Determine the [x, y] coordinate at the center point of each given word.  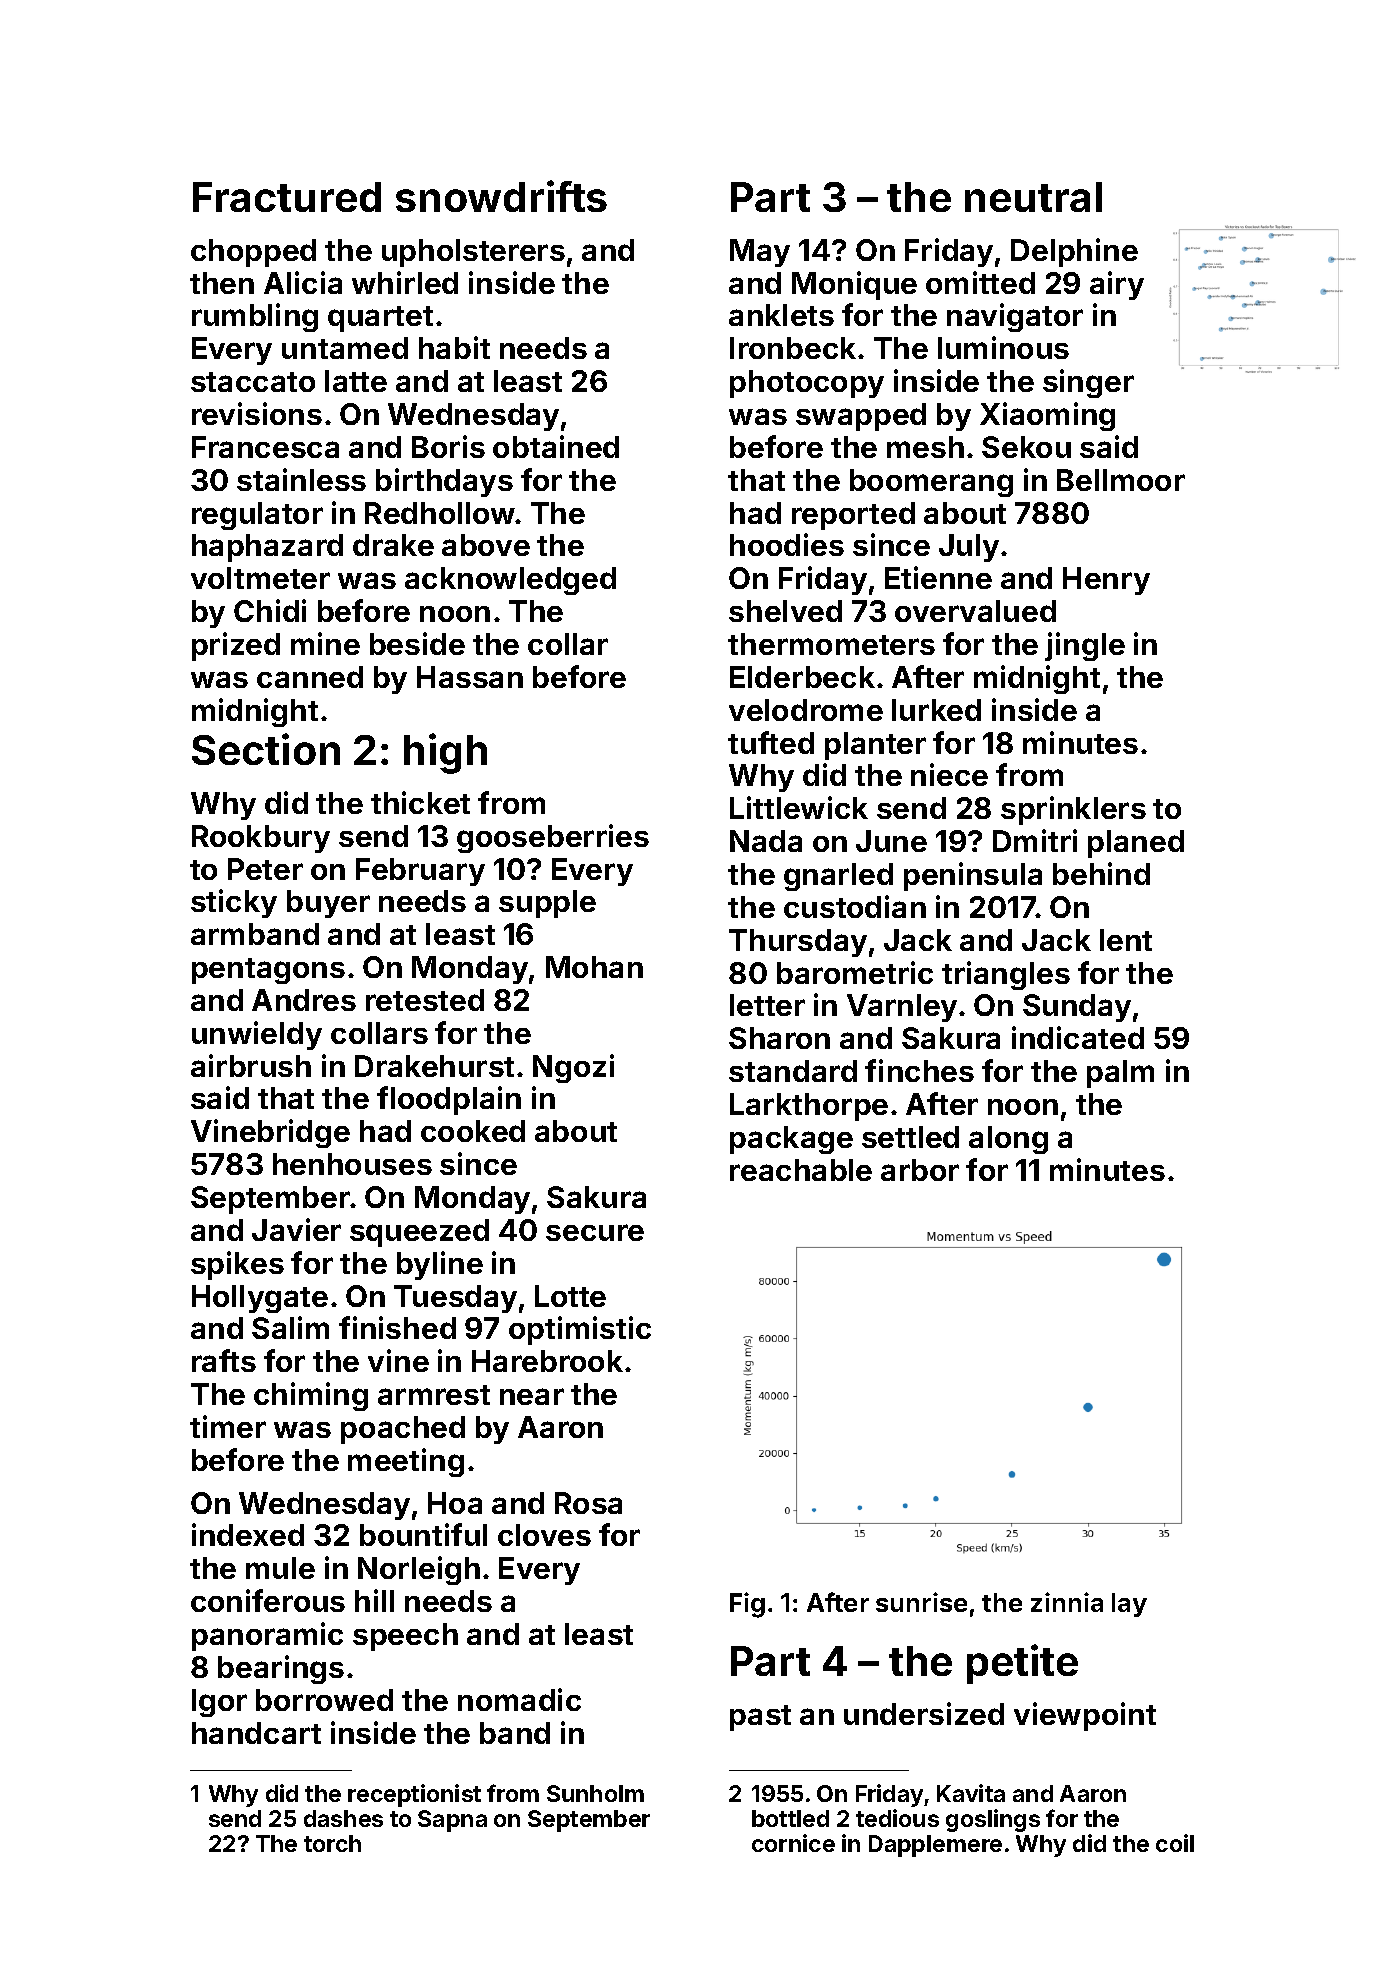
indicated [1078, 1037]
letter [767, 1005]
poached [403, 1430]
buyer [328, 904]
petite [1022, 1664]
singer [1088, 383]
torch [332, 1843]
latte [356, 381]
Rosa [588, 1503]
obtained [556, 446]
